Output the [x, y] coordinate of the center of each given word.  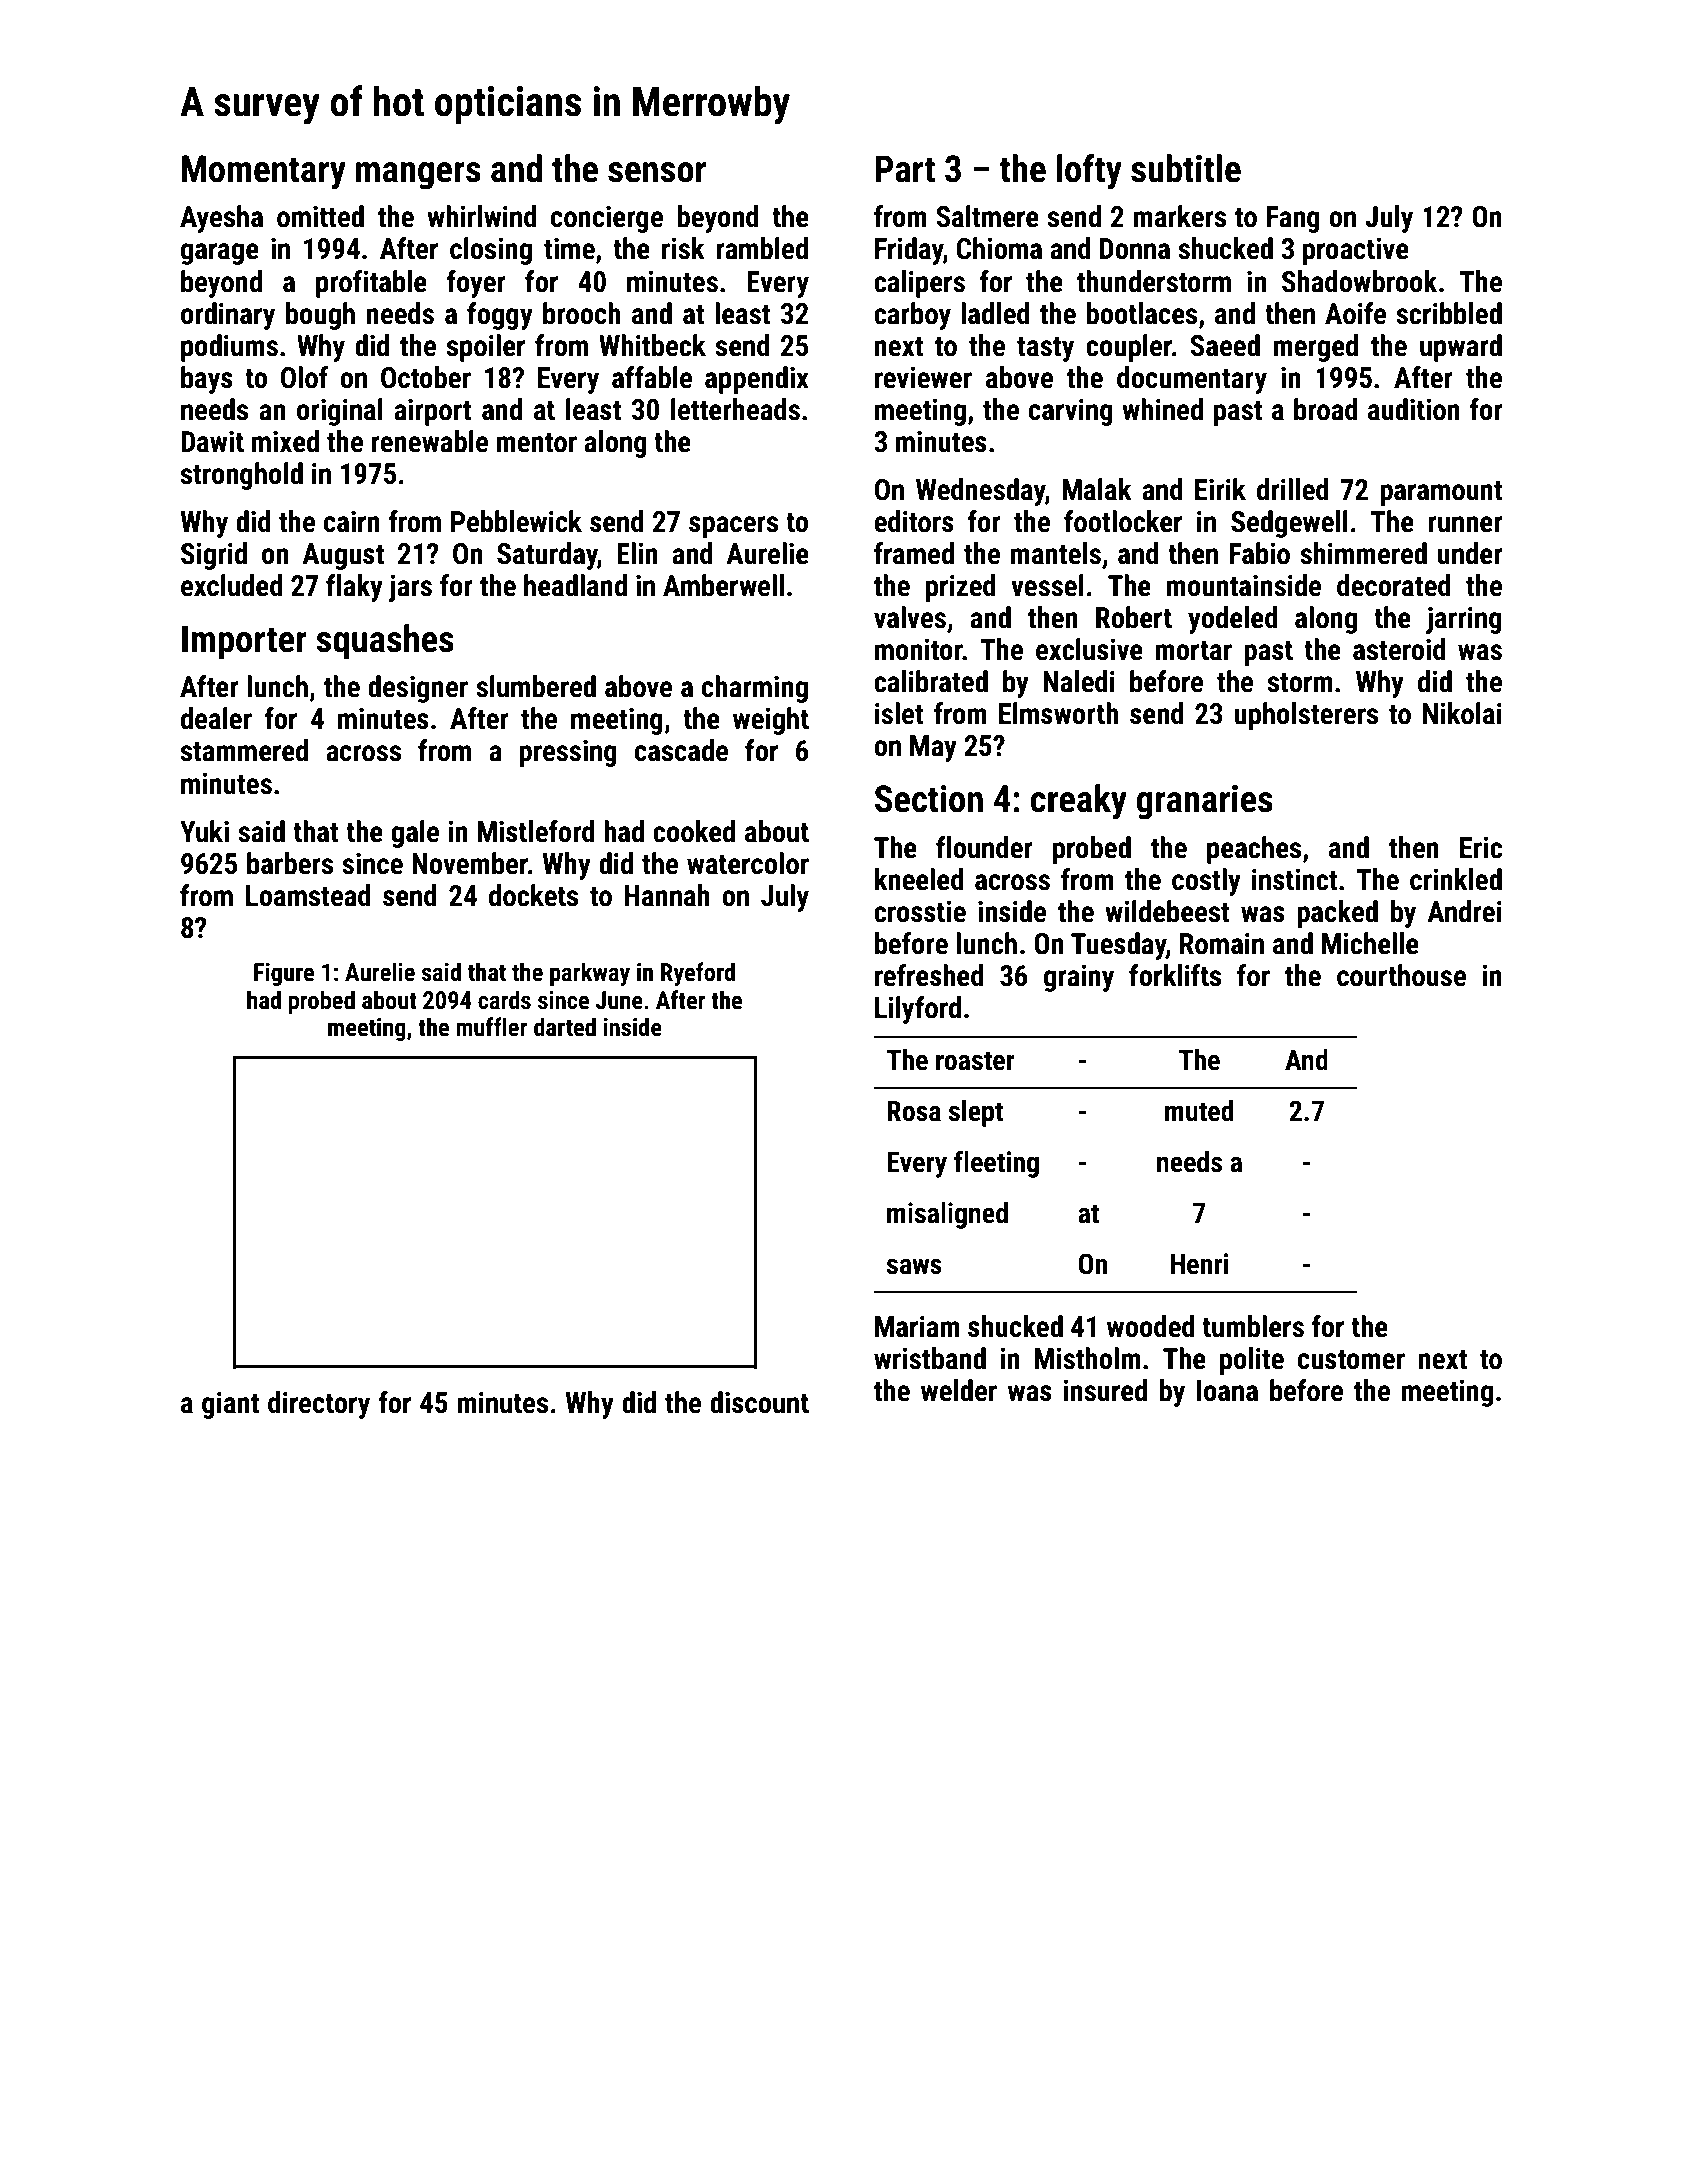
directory [319, 1405]
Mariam [917, 1326]
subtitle [1186, 168]
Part [905, 169]
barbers [290, 863]
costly [1206, 882]
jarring [1464, 620]
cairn [352, 521]
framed [914, 553]
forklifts [1175, 975]
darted [565, 1027]
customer [1351, 1360]
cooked [694, 831]
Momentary [264, 172]
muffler [491, 1027]
